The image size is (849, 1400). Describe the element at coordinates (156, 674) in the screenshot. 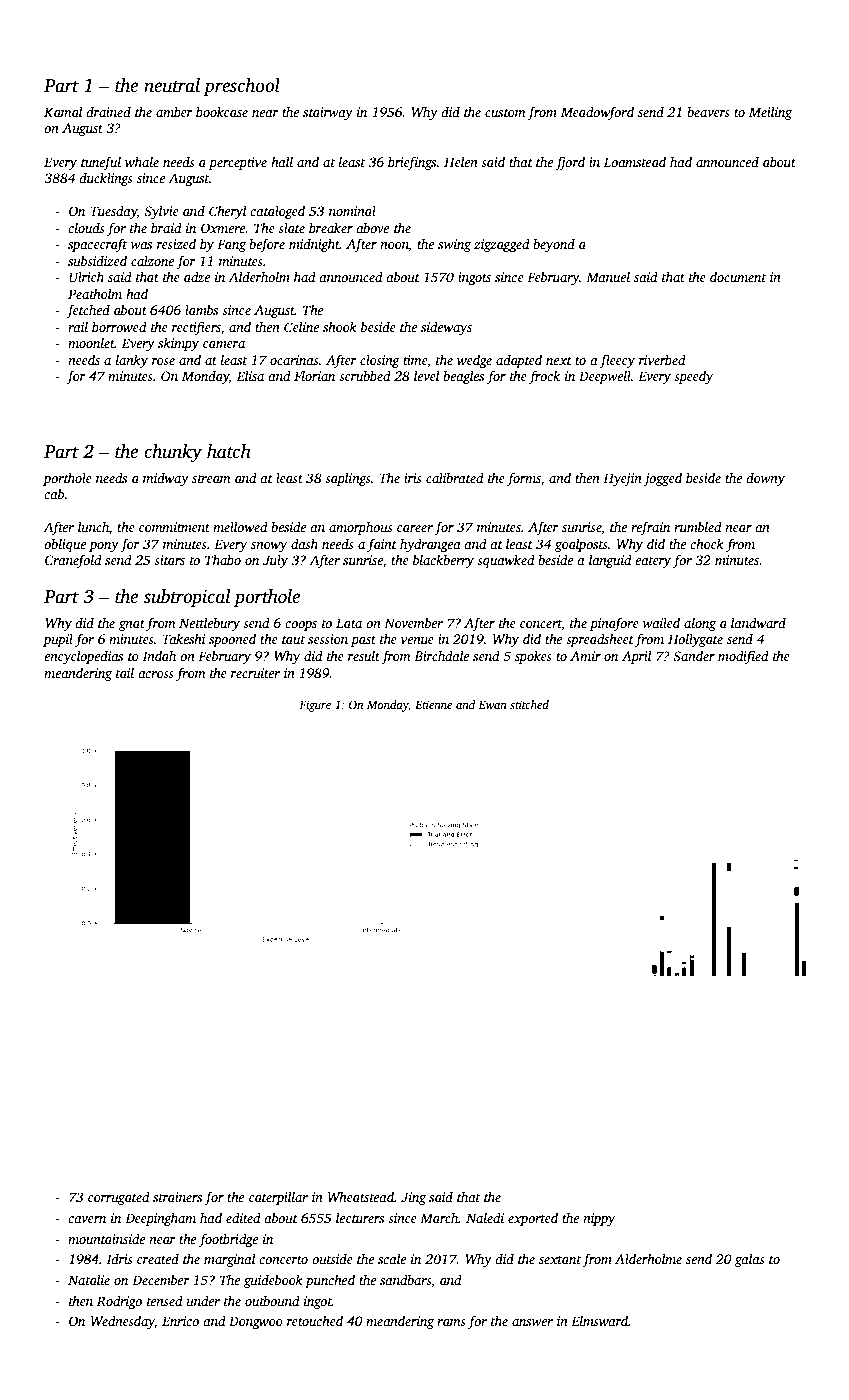

I see `across` at that location.
